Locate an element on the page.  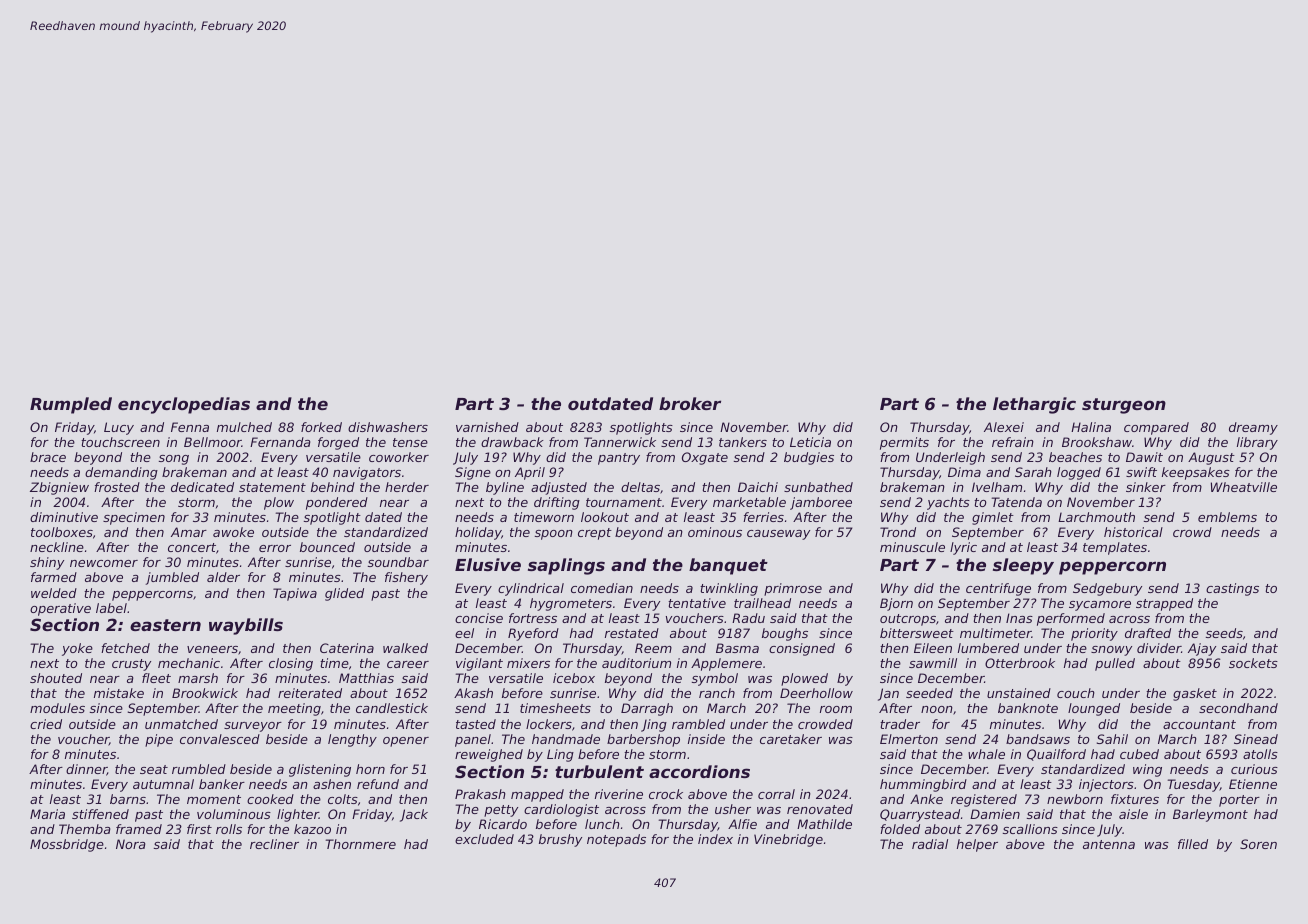
priority is located at coordinates (1094, 634).
